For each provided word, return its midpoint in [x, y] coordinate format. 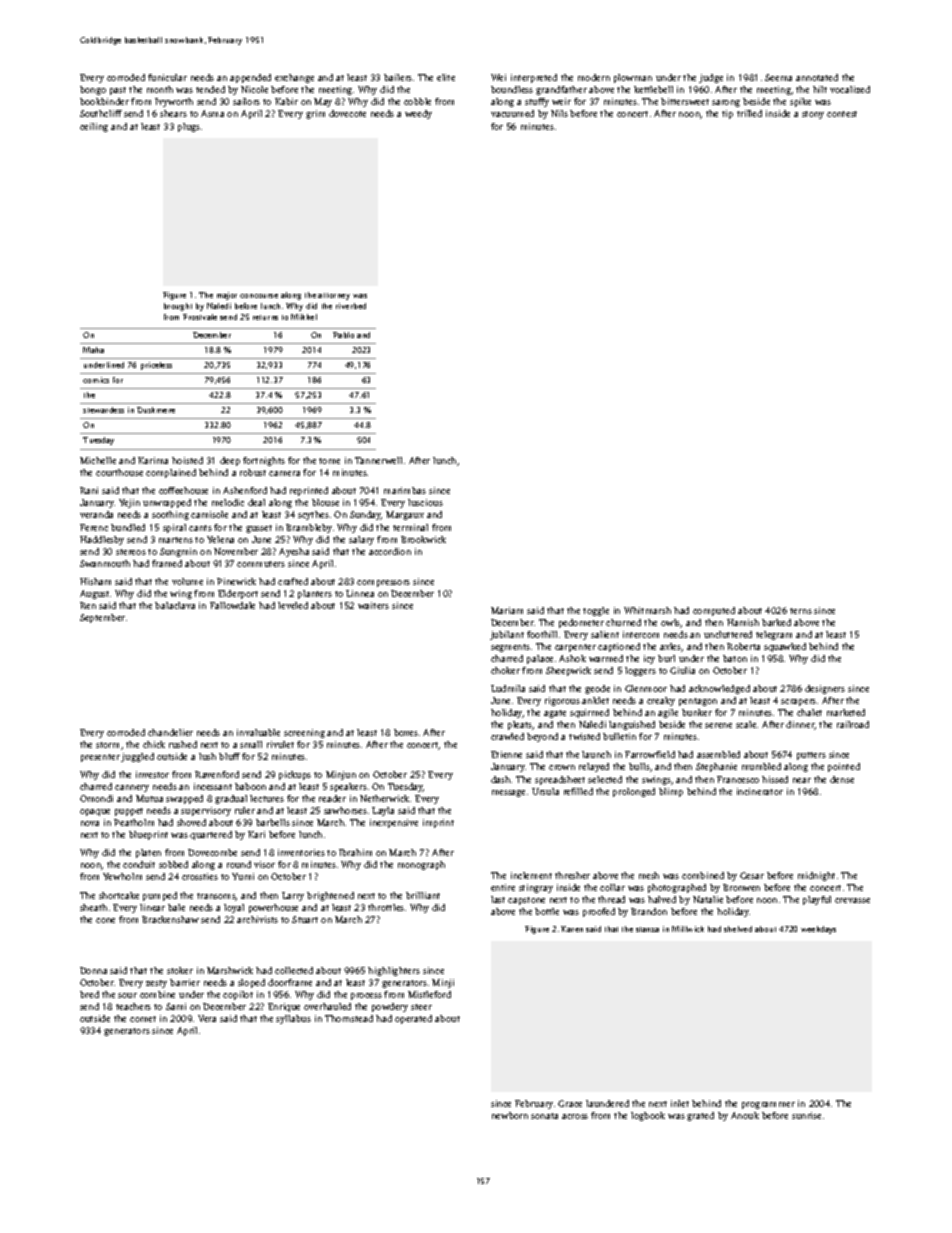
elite [446, 77]
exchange [294, 78]
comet [143, 1019]
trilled [749, 113]
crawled [507, 736]
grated [700, 1116]
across [575, 1116]
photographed [677, 888]
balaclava [175, 605]
